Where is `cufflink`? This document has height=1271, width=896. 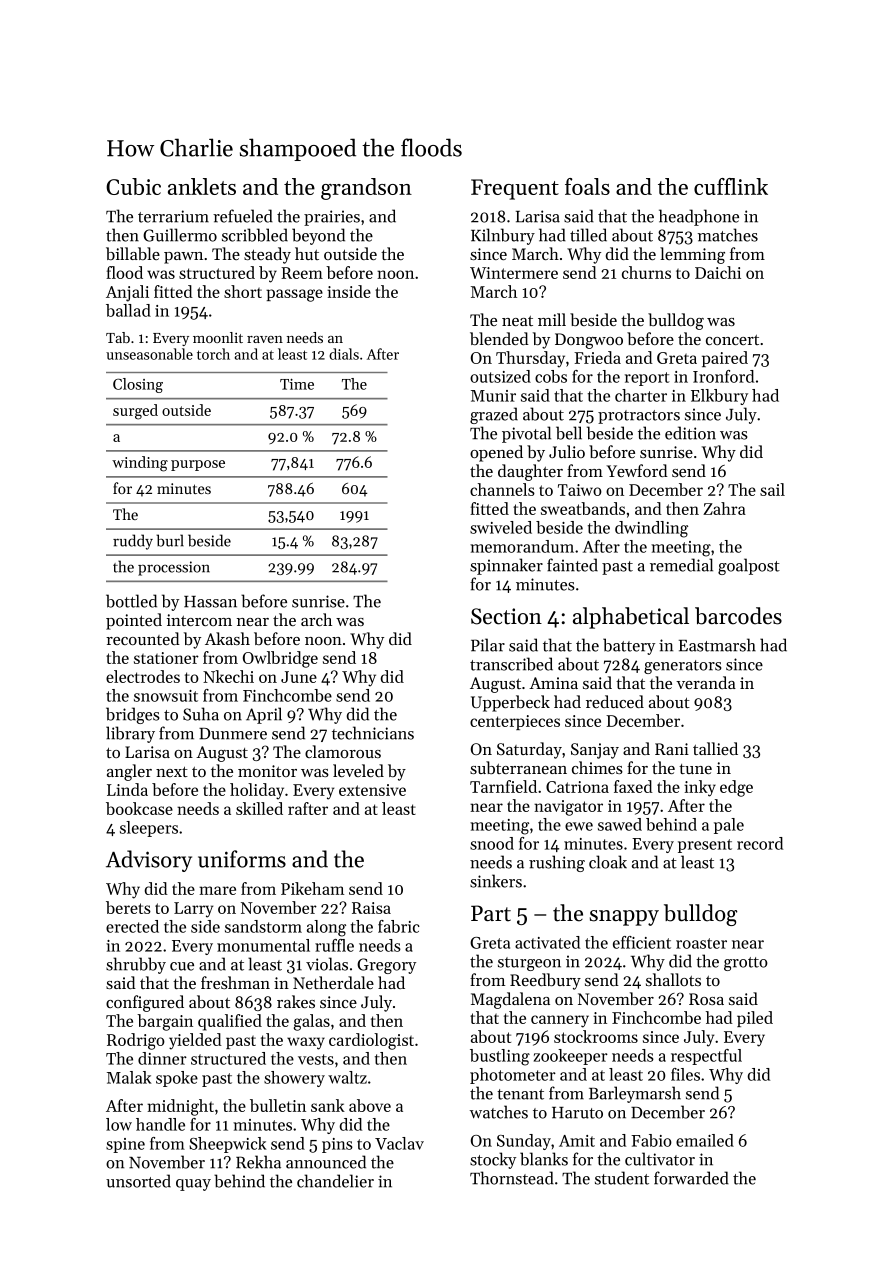
cufflink is located at coordinates (731, 186).
